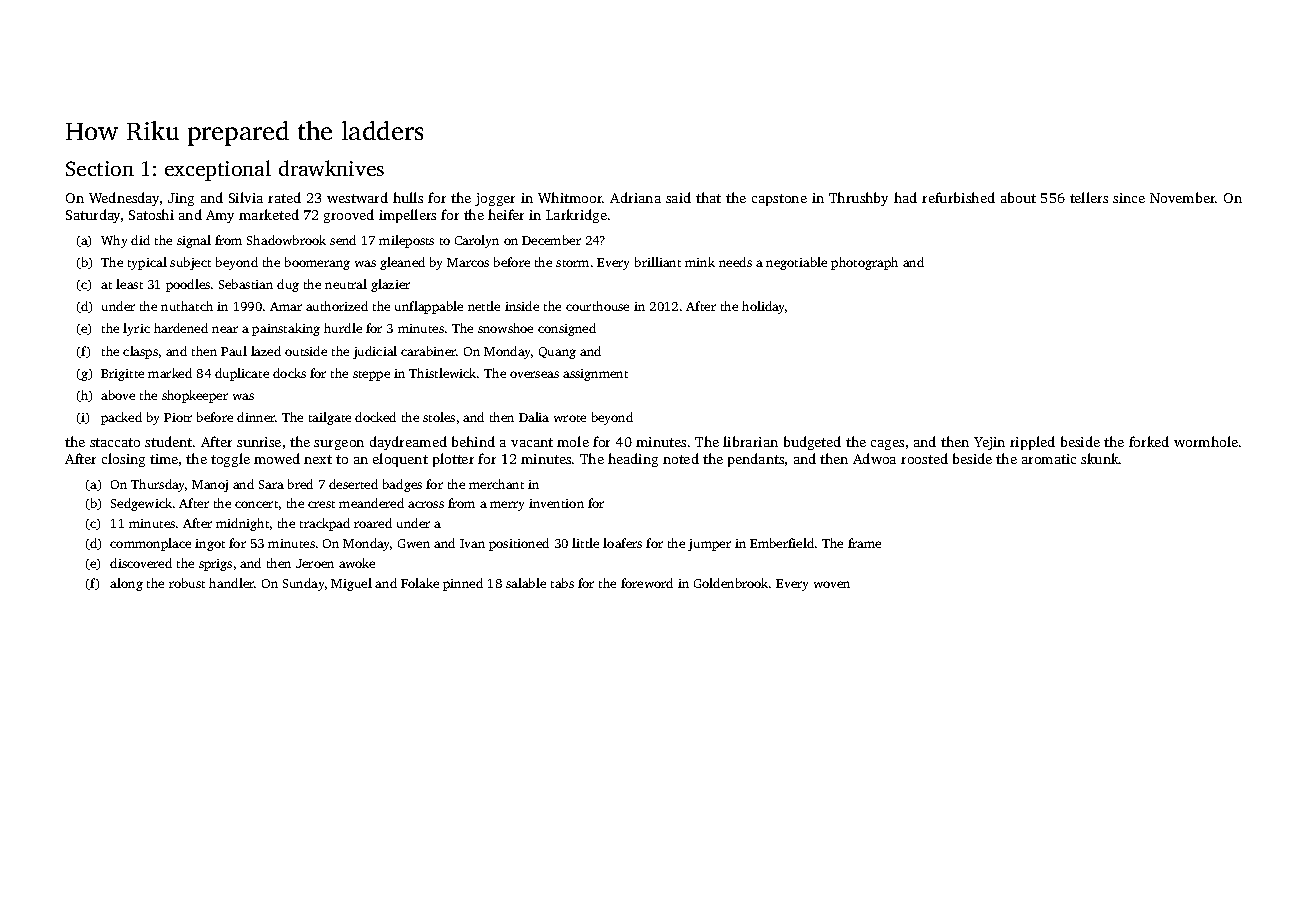 This image has height=924, width=1308. I want to click on holiday, so click(764, 307).
